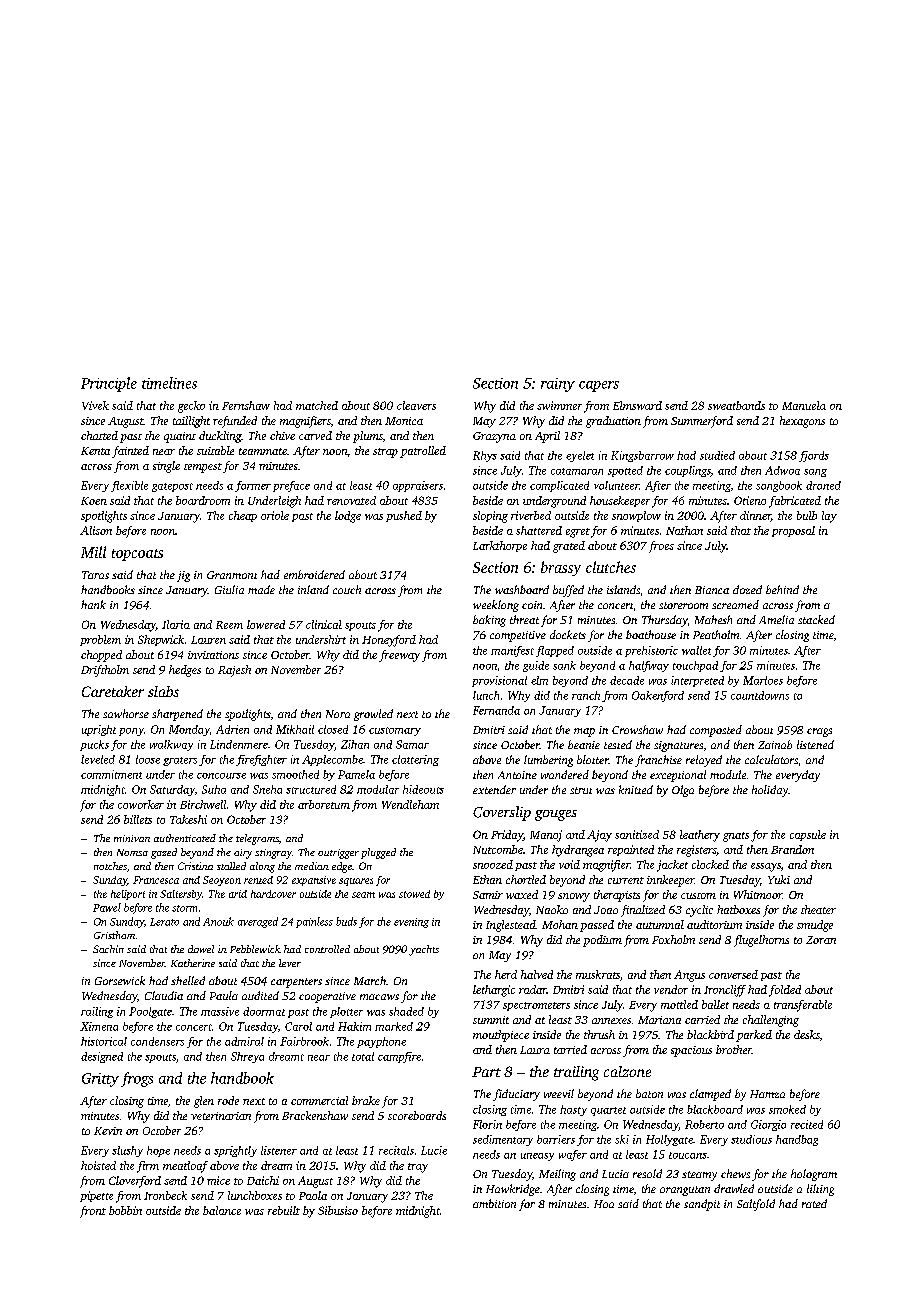 The width and height of the page is (924, 1308). Describe the element at coordinates (558, 385) in the page. I see `rainy` at that location.
